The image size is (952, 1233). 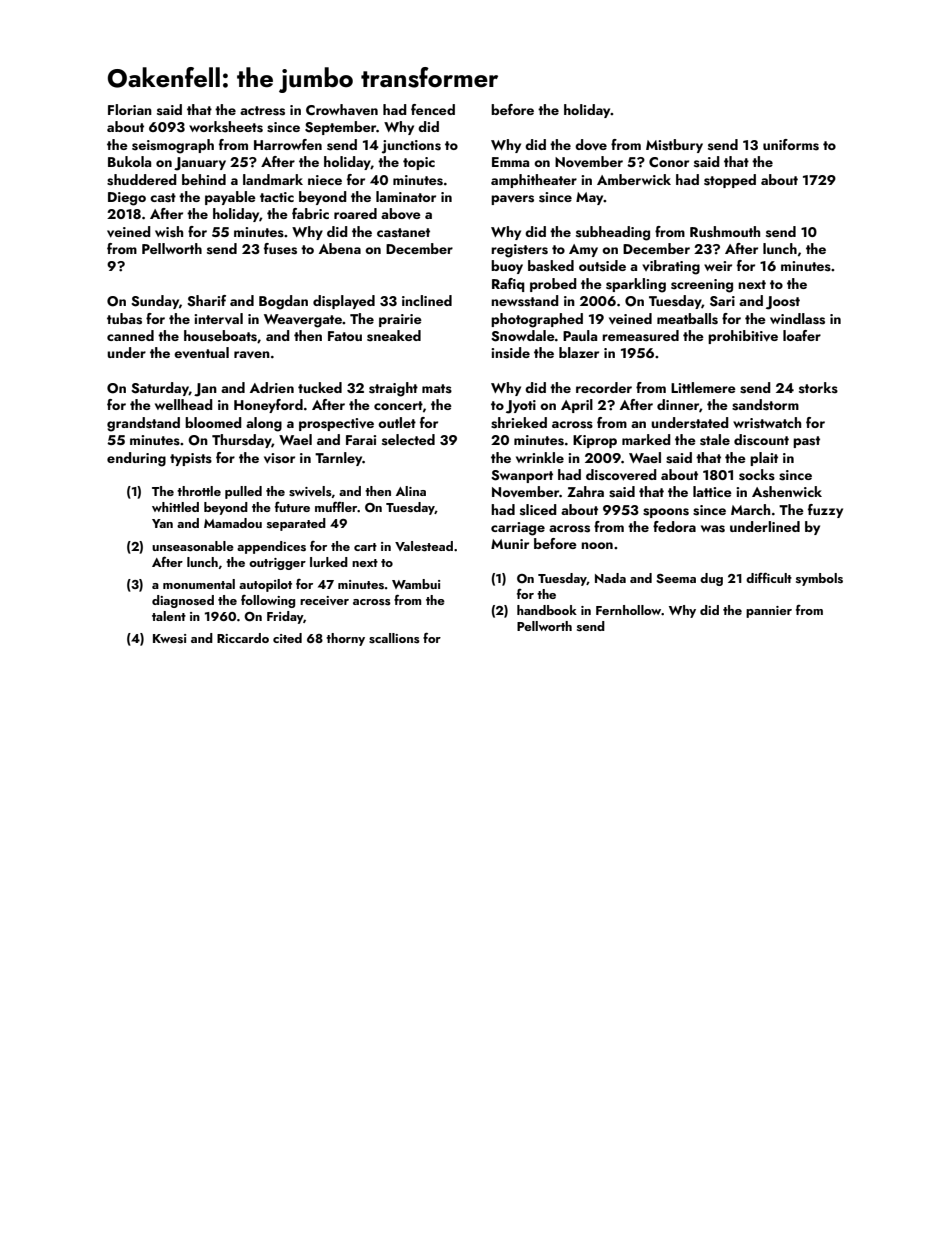 What do you see at coordinates (769, 612) in the screenshot?
I see `pannier` at bounding box center [769, 612].
